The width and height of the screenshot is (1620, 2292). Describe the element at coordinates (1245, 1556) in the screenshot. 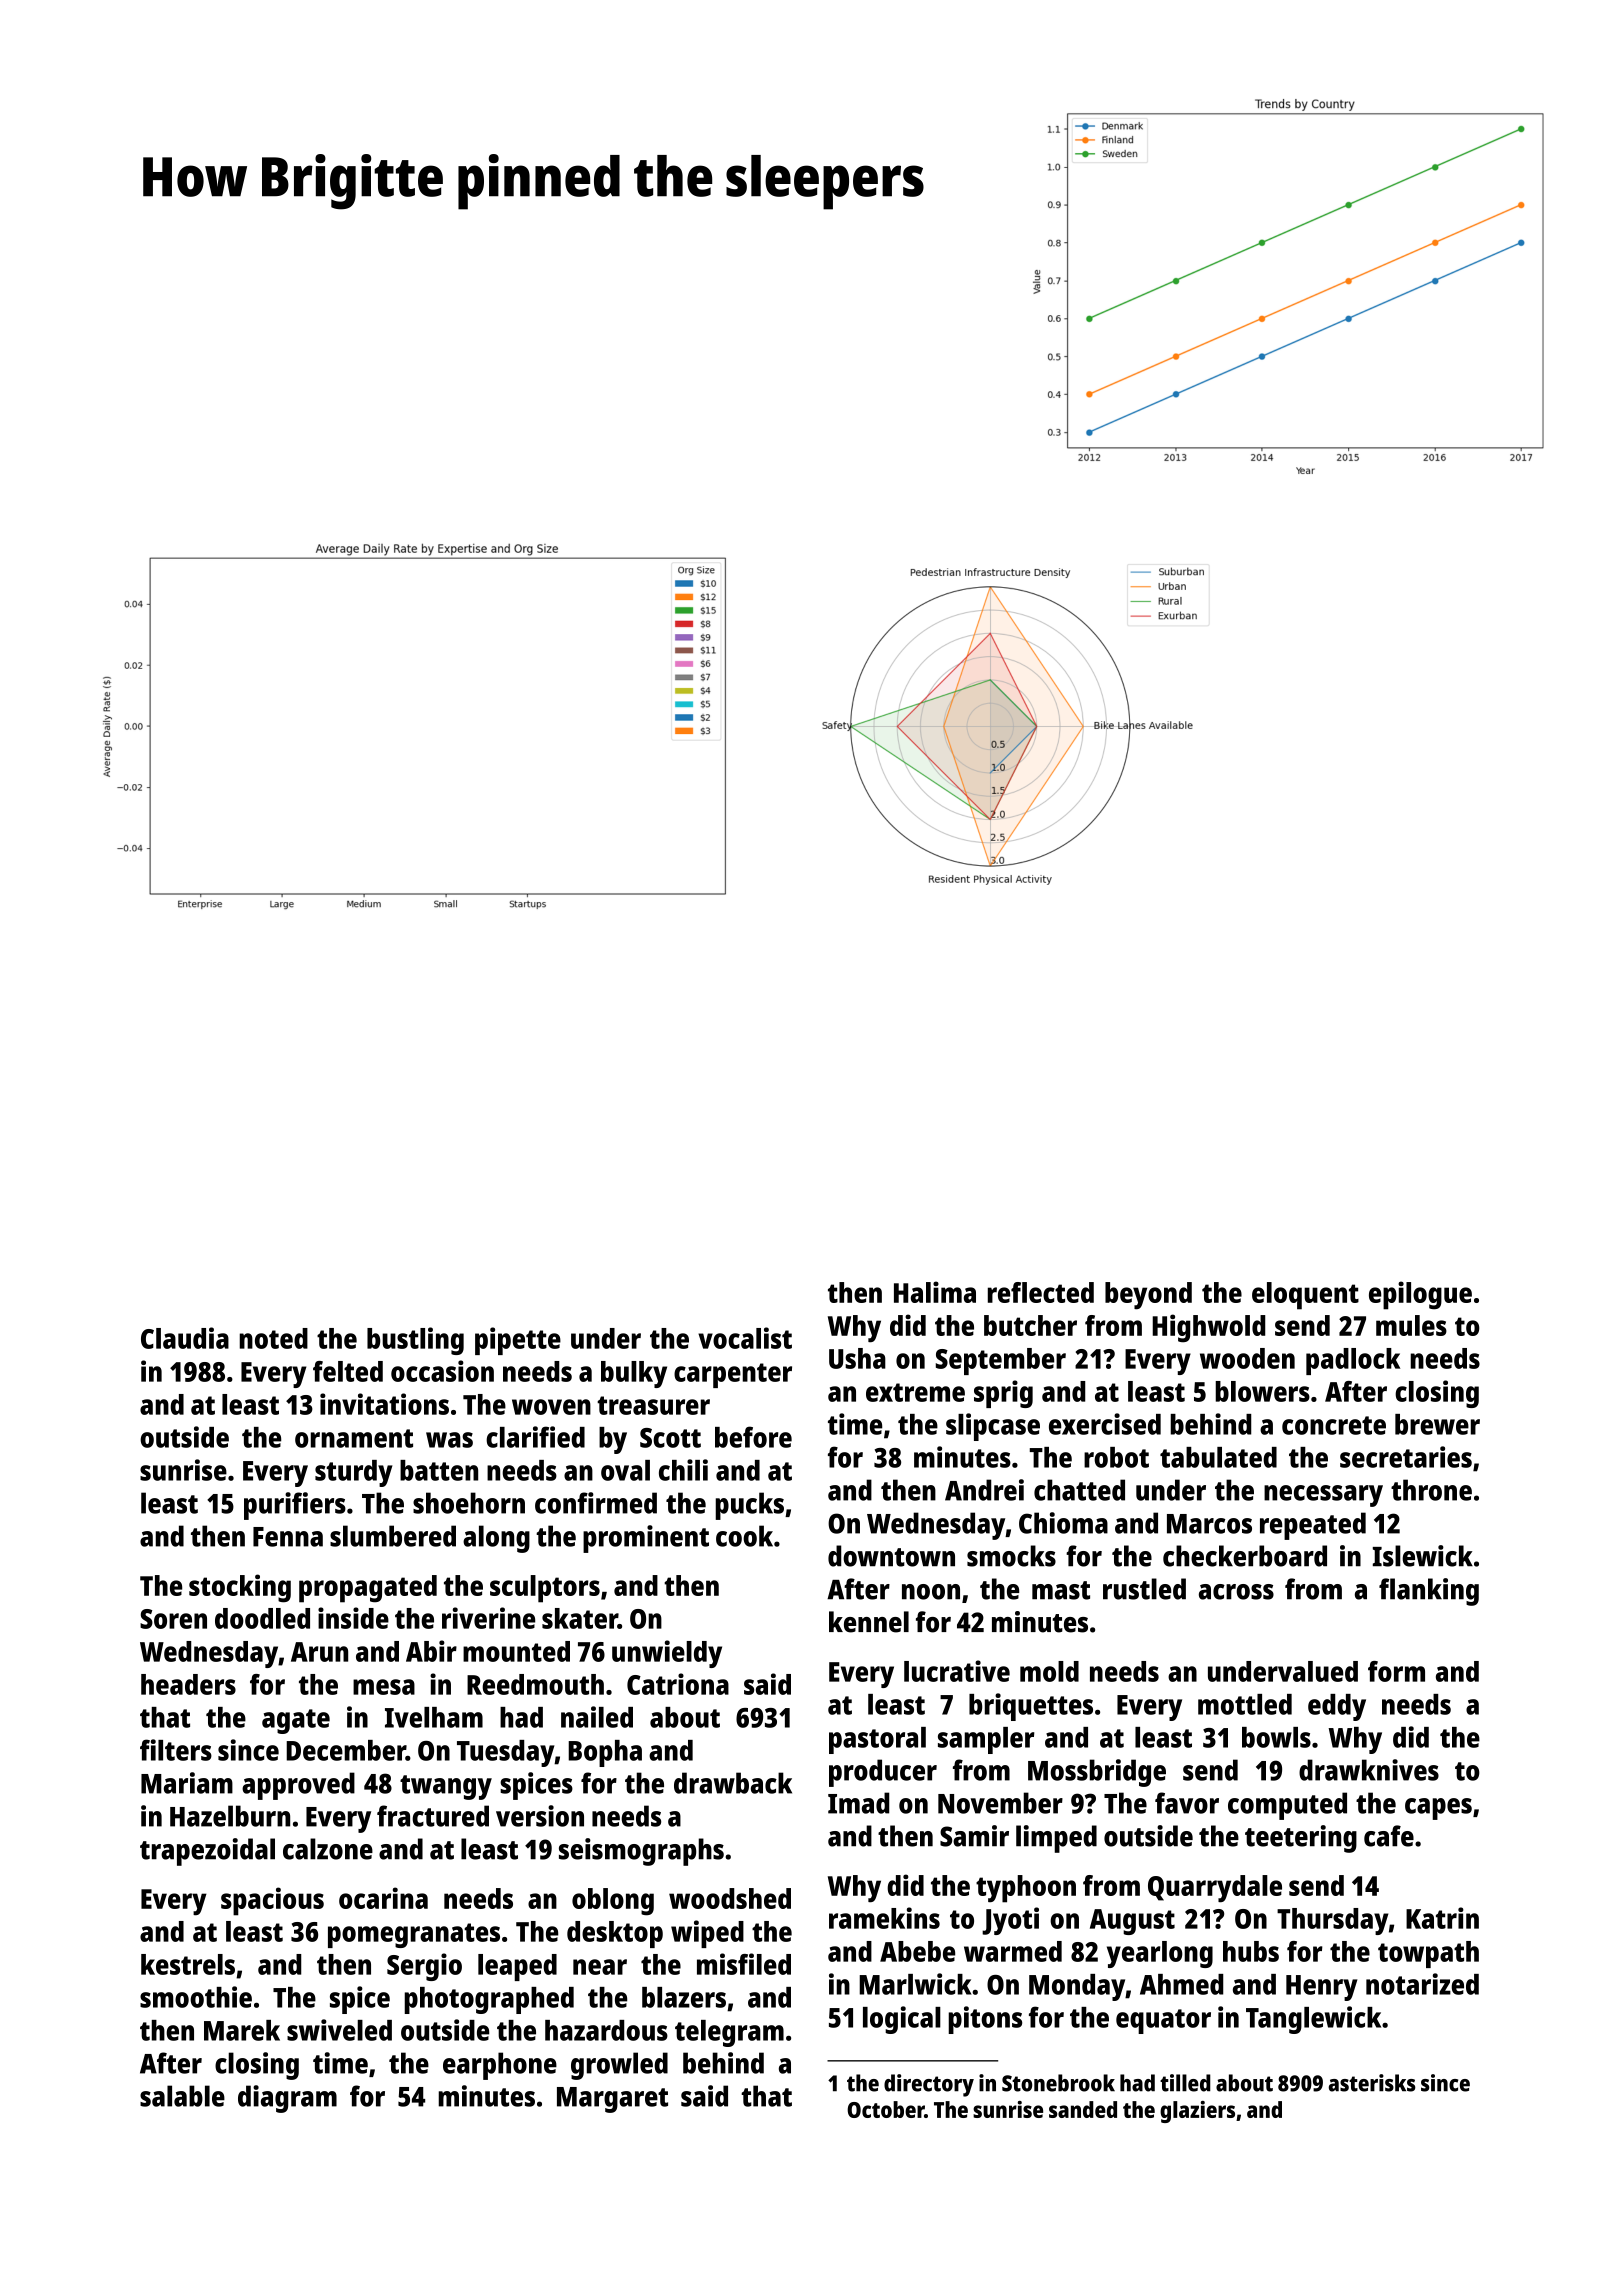

I see `checkerboard` at that location.
